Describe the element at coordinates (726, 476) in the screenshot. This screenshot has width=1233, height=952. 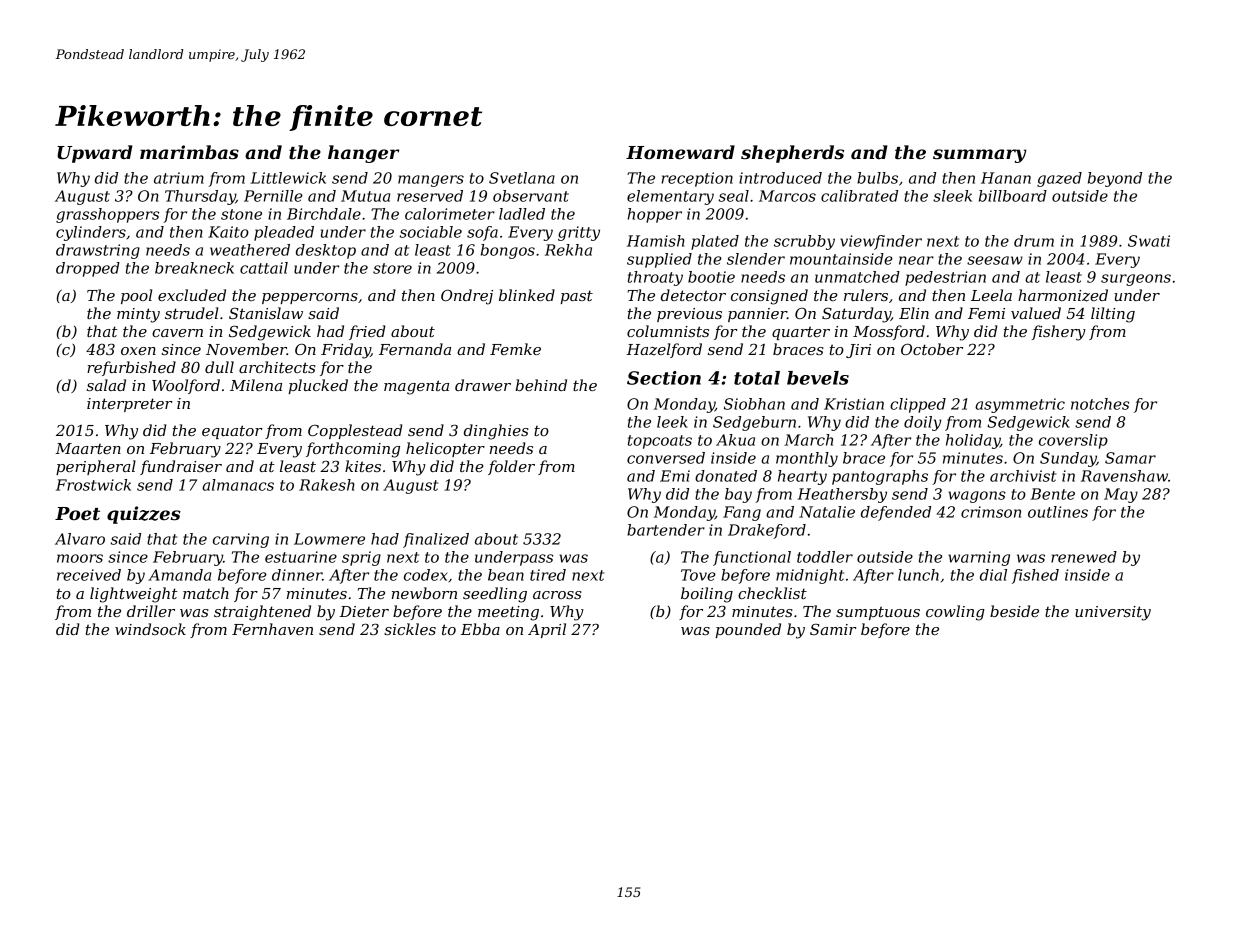
I see `donated` at that location.
